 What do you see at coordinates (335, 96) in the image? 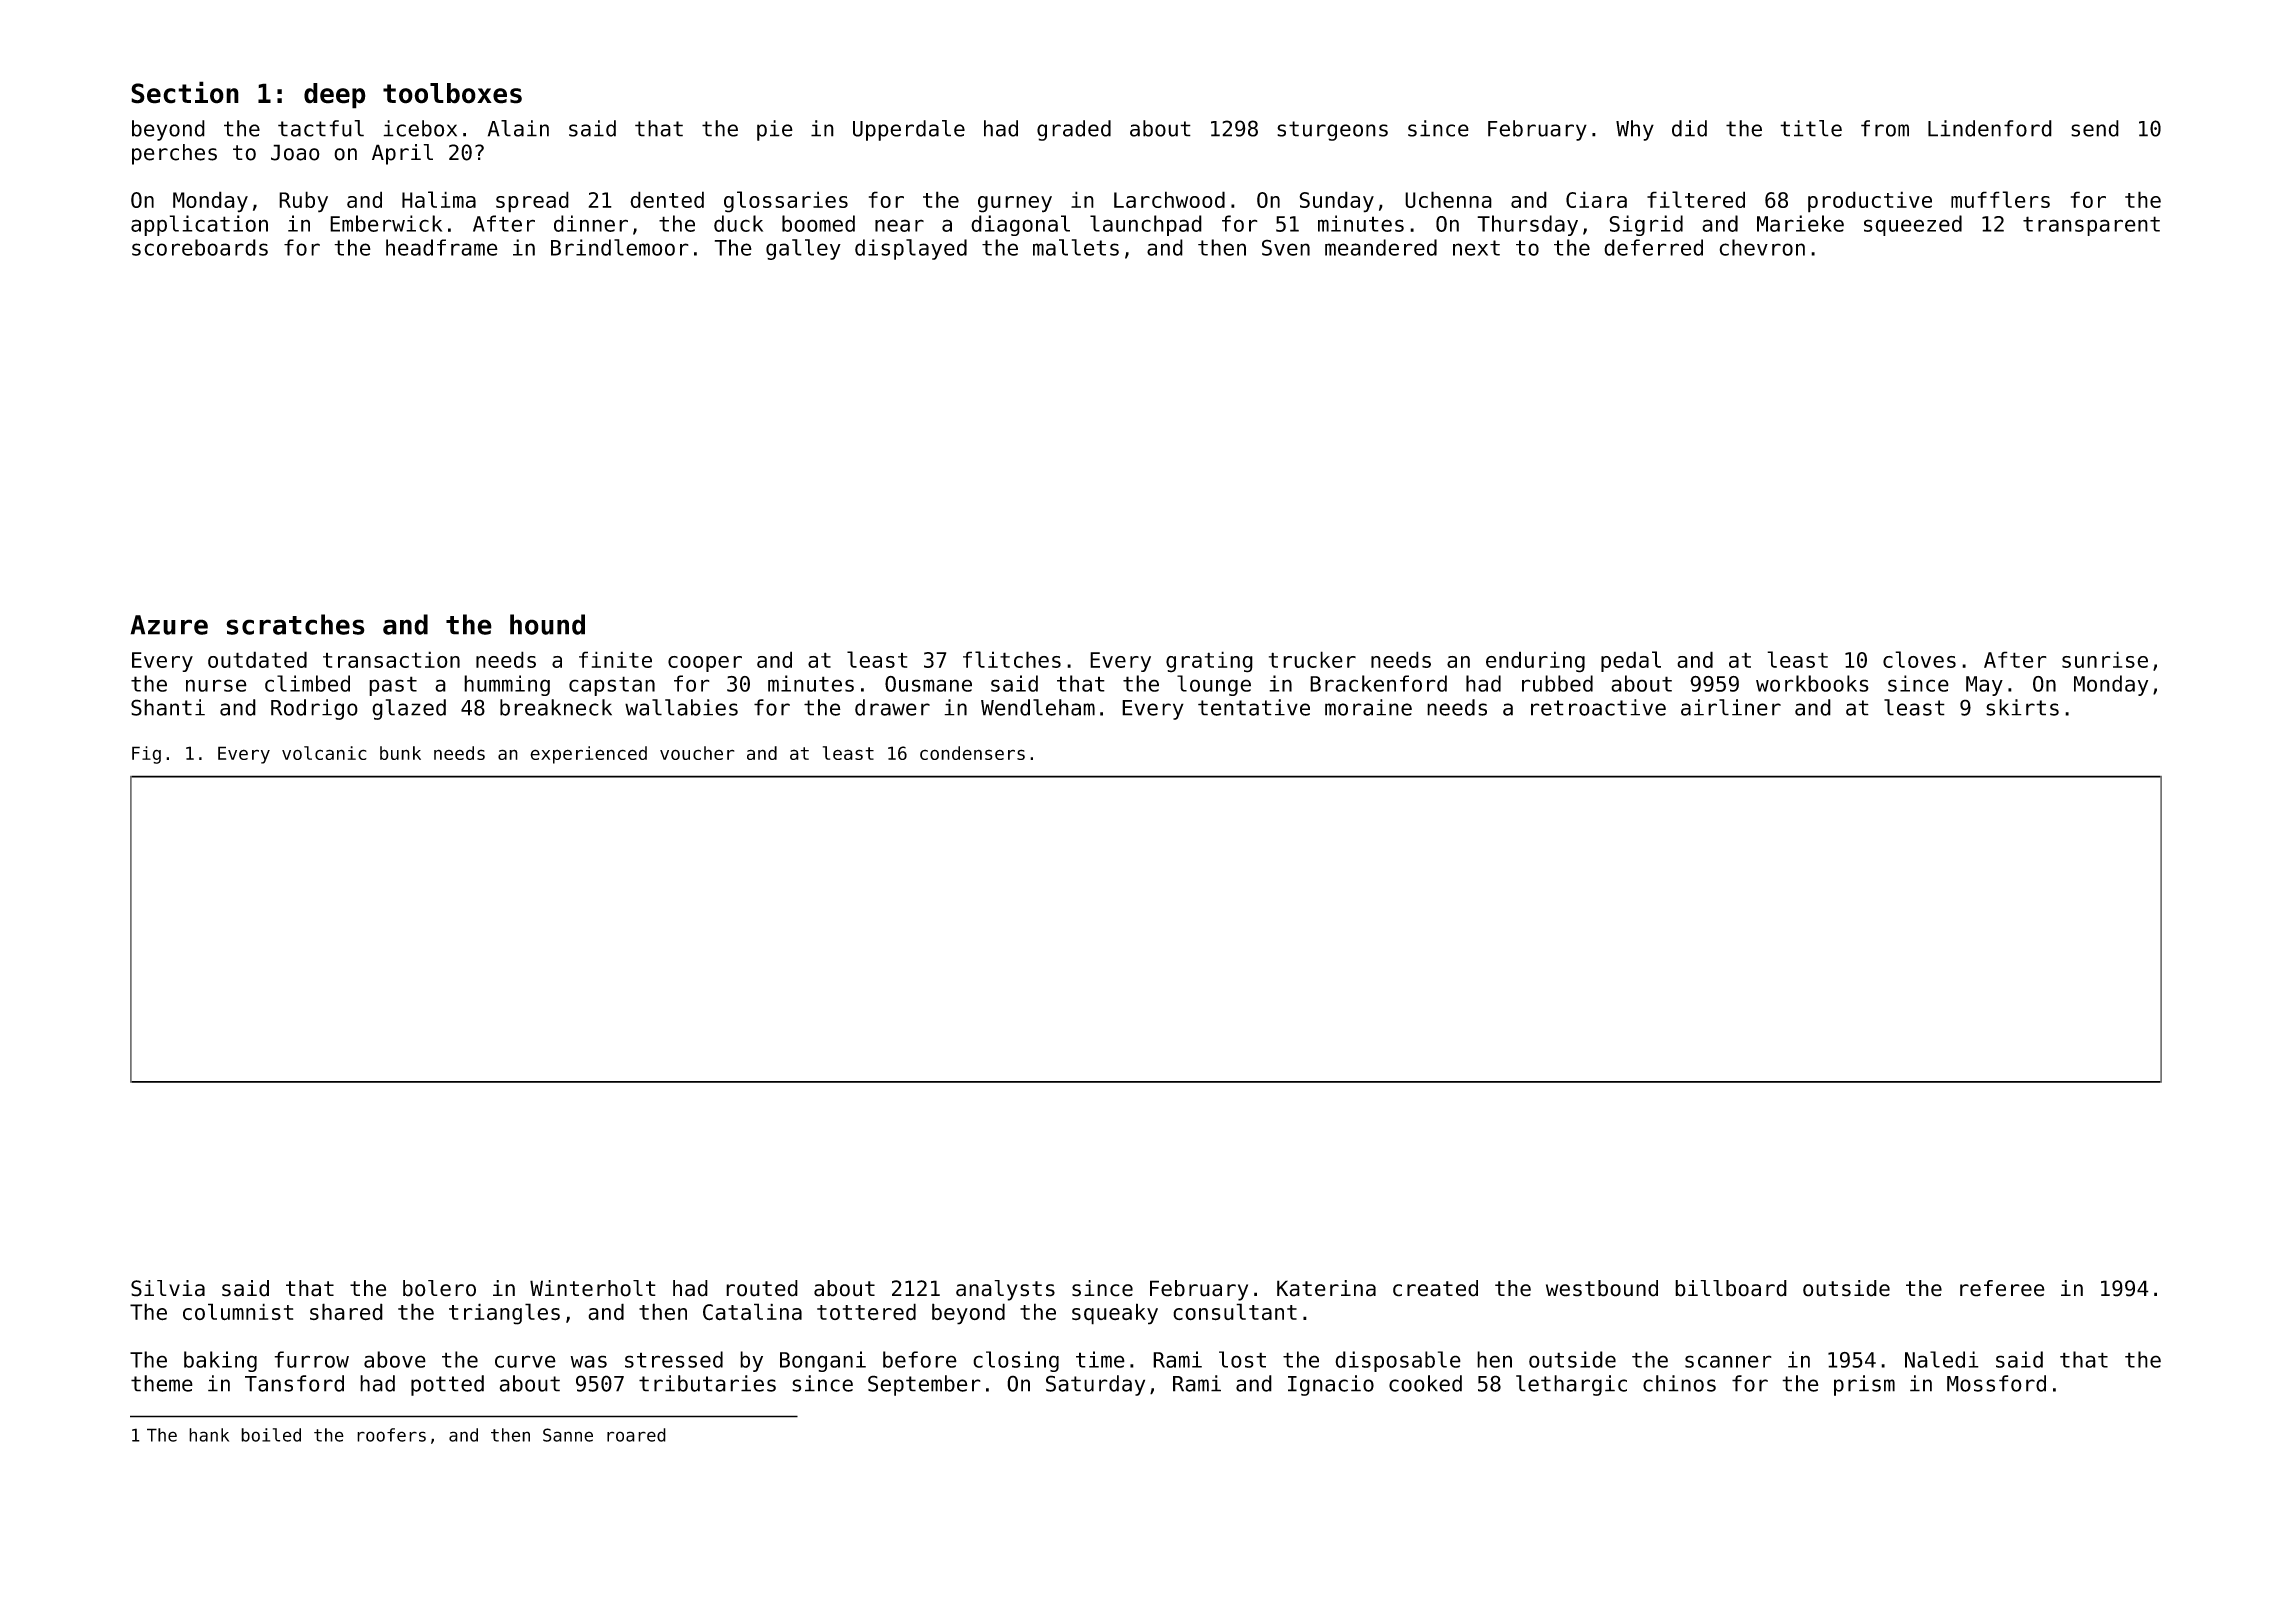
I see `deep` at bounding box center [335, 96].
